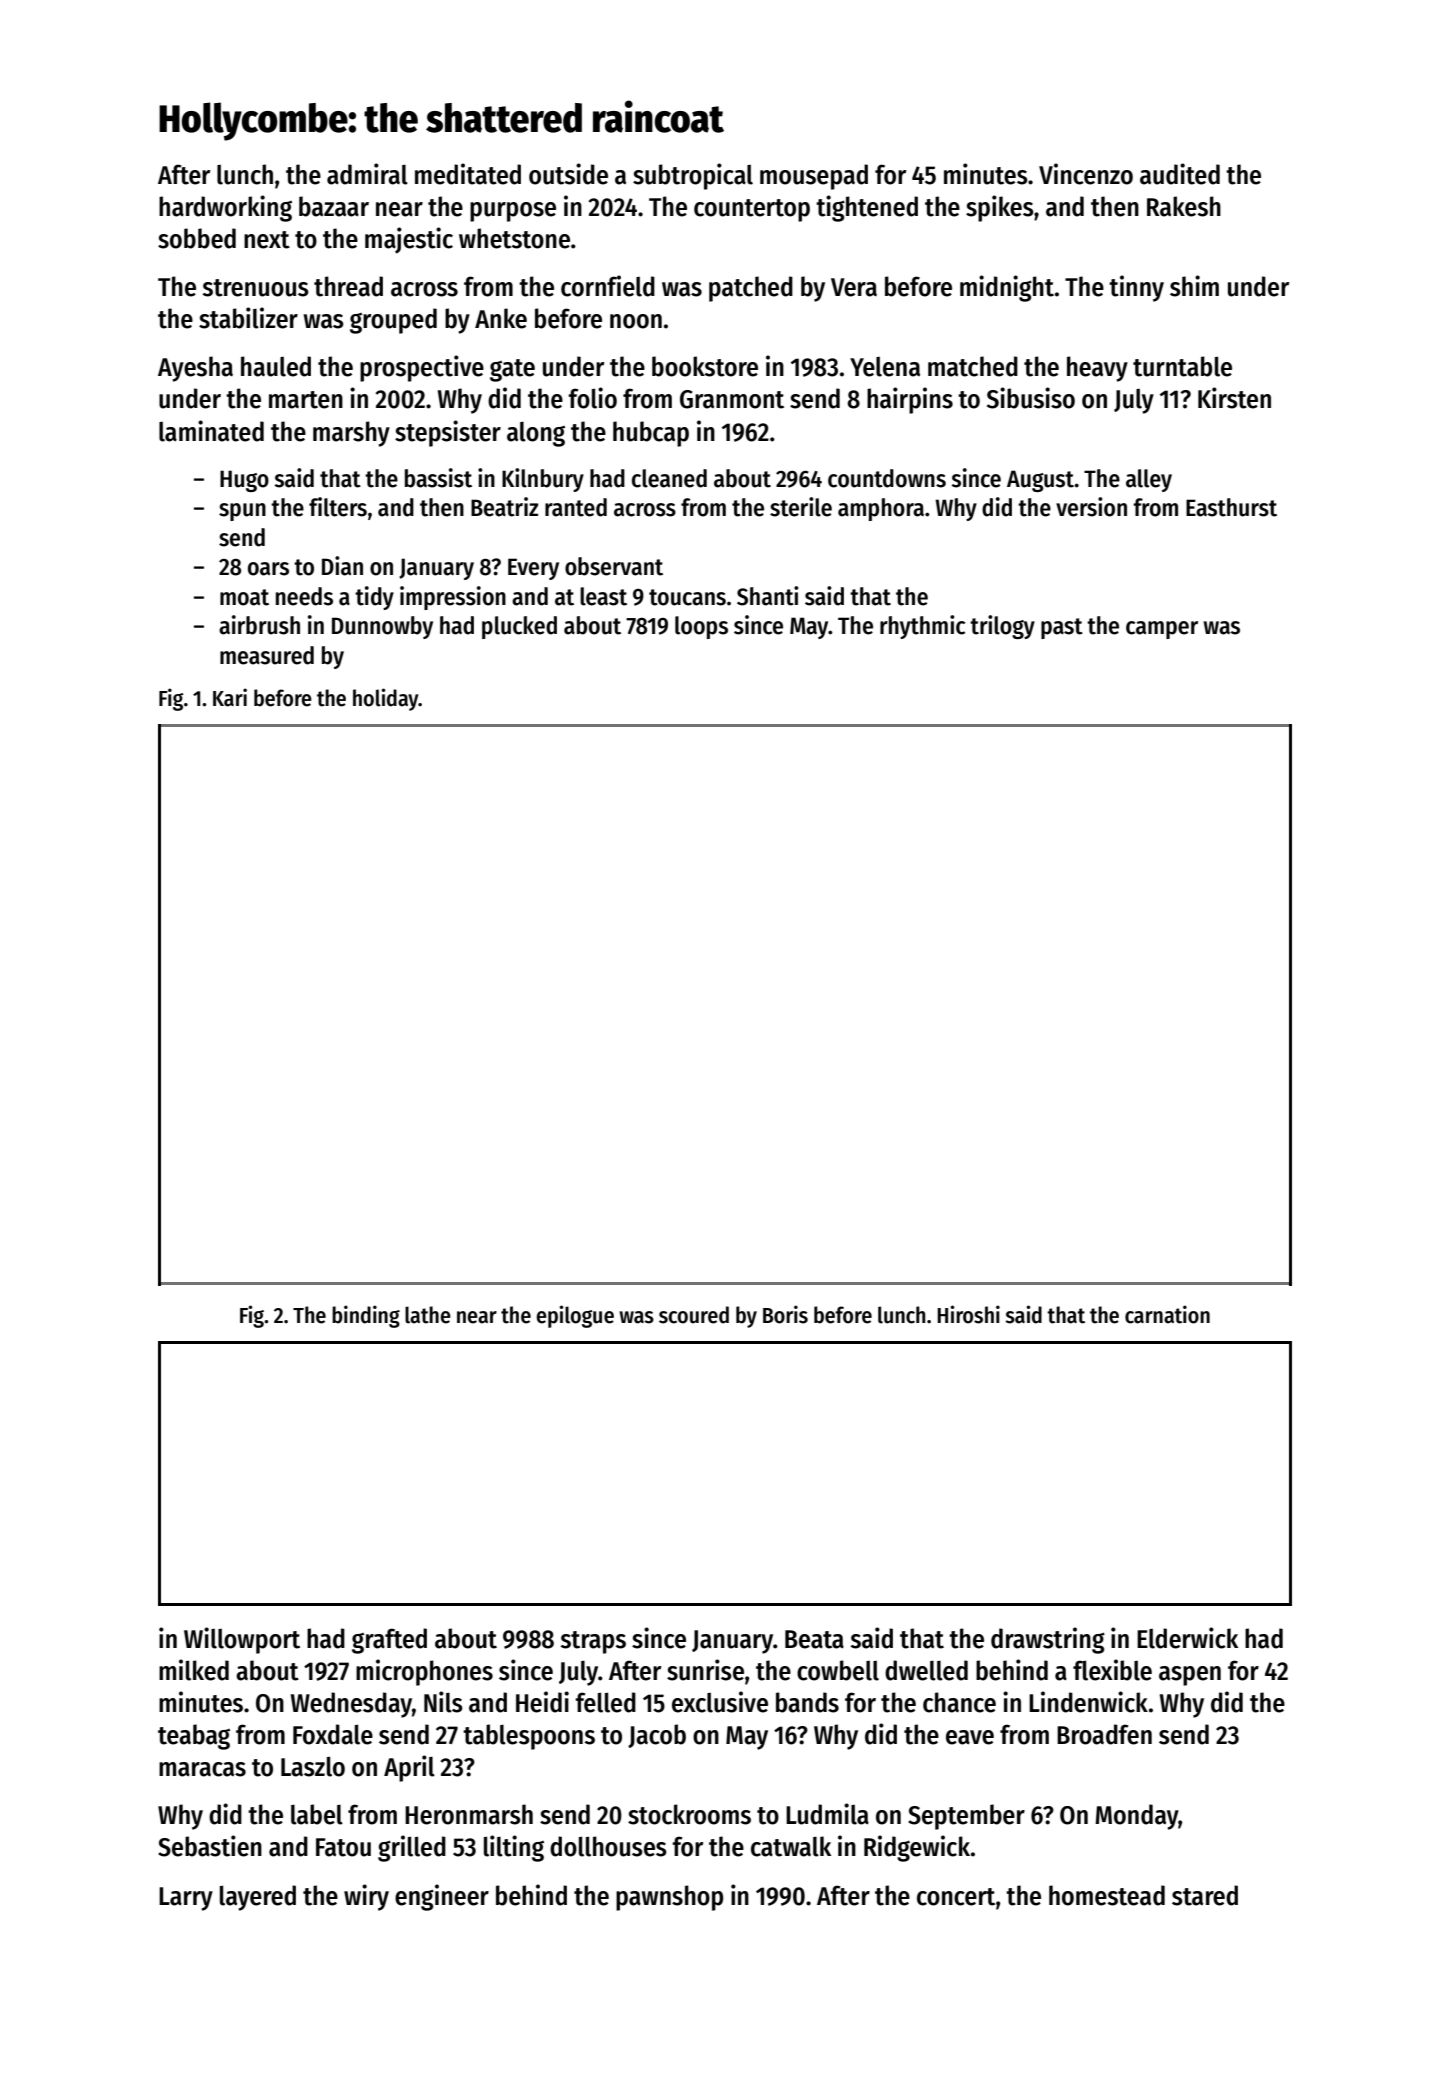  I want to click on past, so click(1062, 628).
